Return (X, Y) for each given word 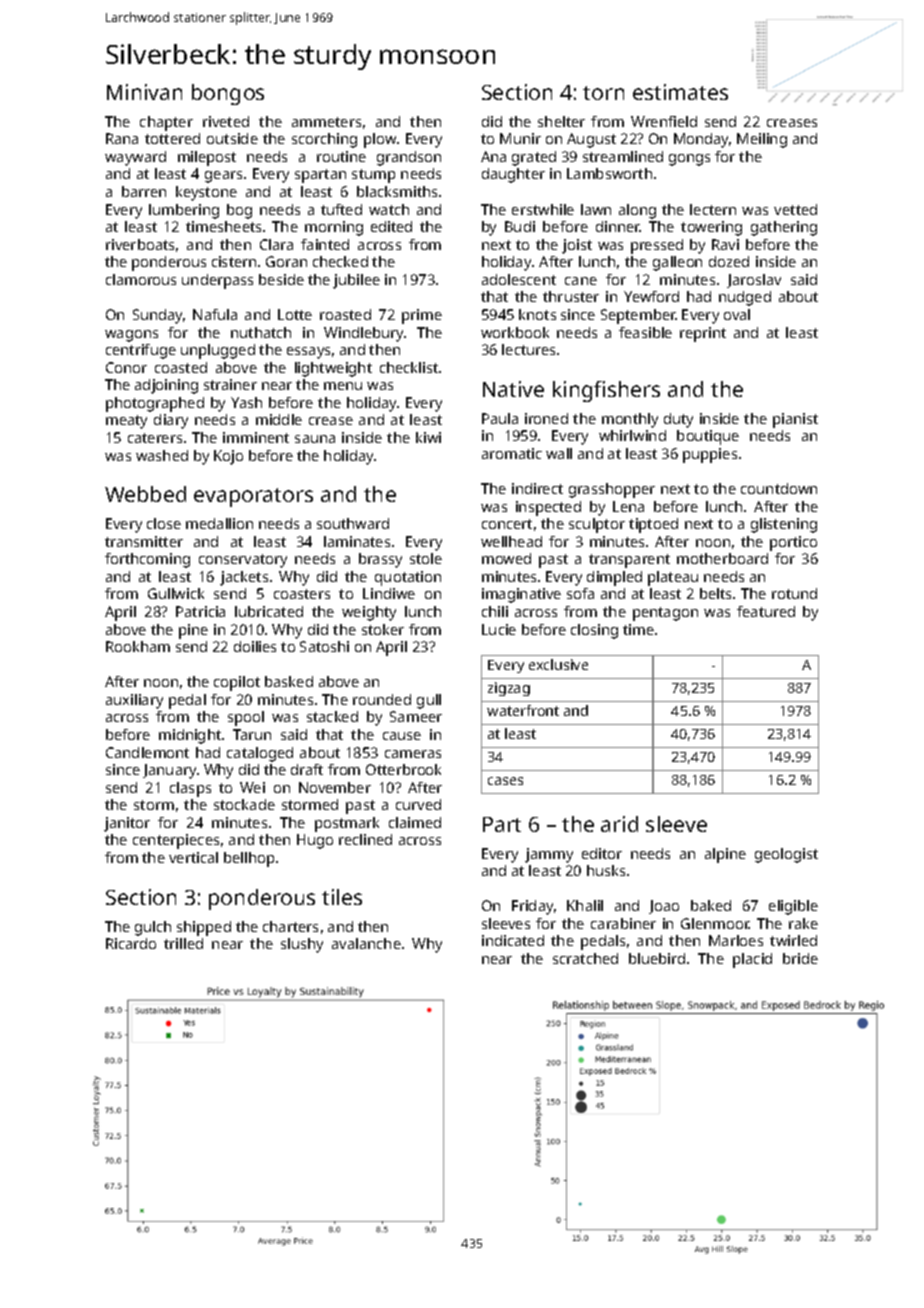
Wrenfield (664, 121)
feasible (645, 332)
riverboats (140, 244)
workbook (515, 332)
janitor (127, 824)
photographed (155, 404)
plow (380, 140)
